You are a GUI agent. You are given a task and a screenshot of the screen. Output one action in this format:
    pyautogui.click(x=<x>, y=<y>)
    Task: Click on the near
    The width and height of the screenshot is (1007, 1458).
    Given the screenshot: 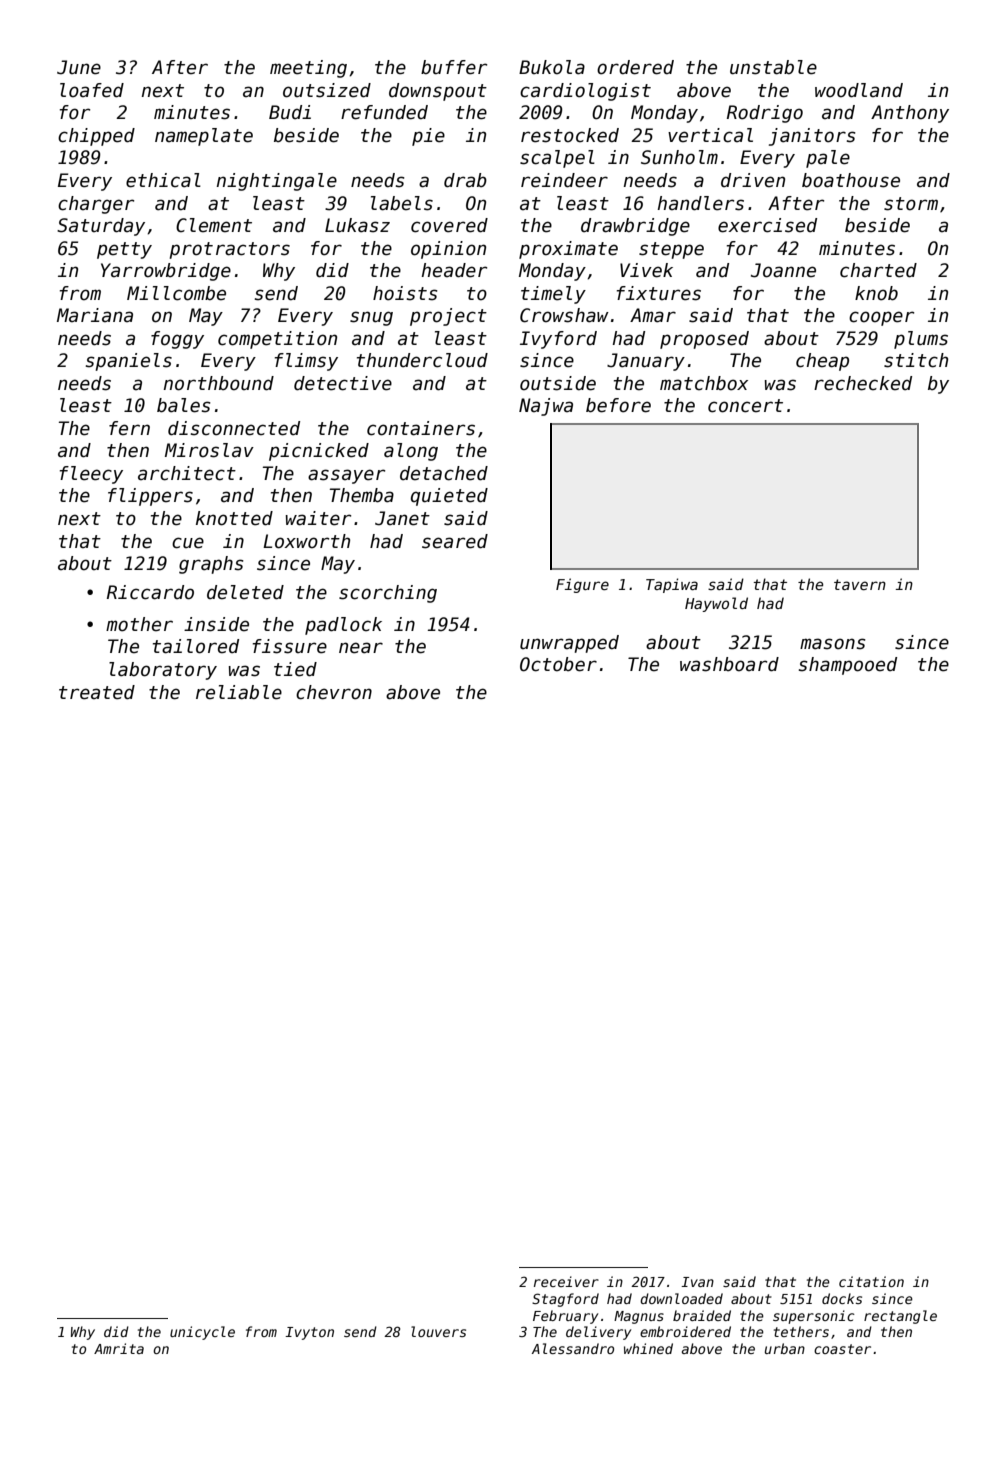 What is the action you would take?
    pyautogui.click(x=361, y=648)
